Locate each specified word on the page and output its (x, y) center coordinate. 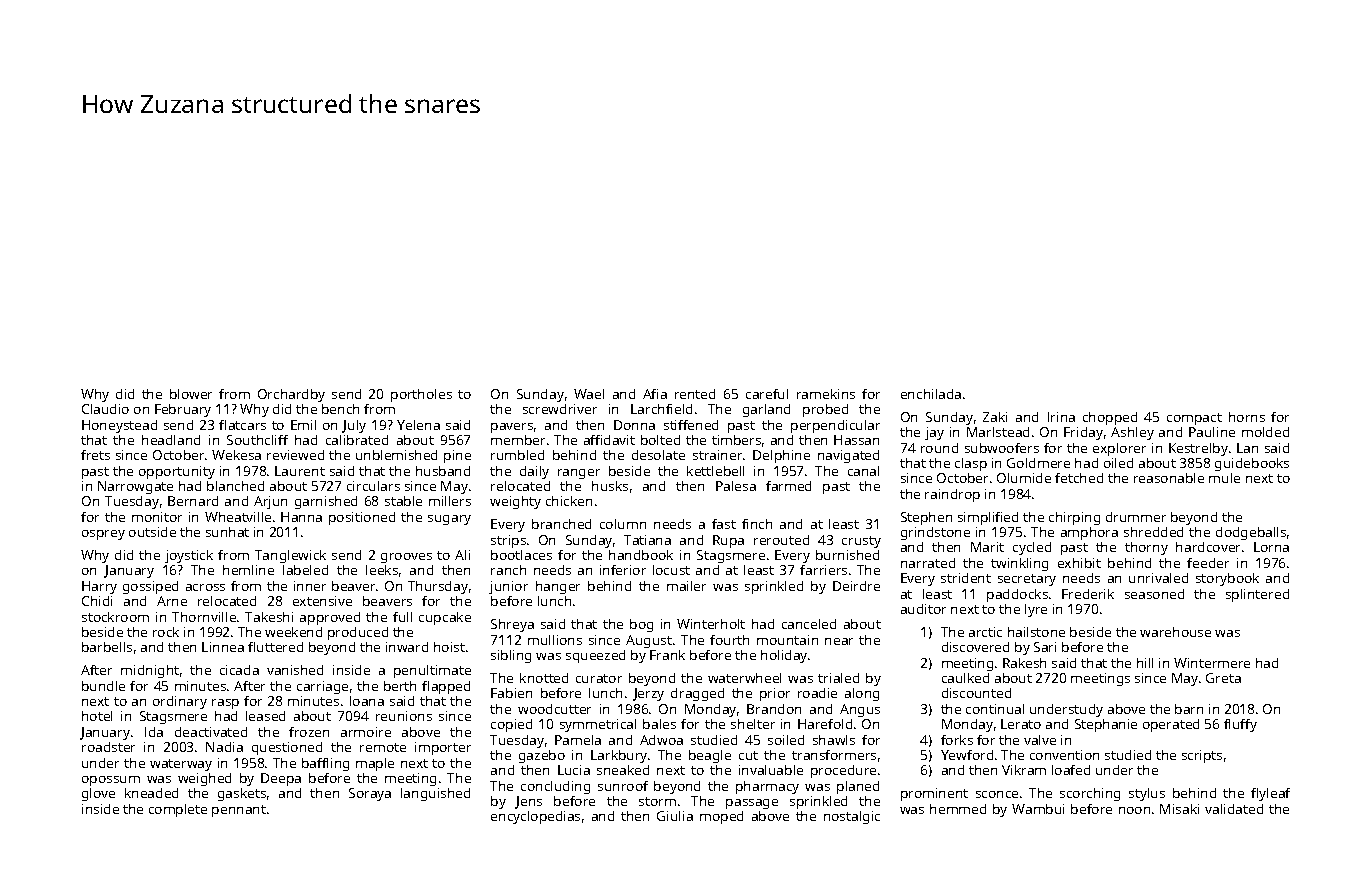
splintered (1257, 595)
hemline (248, 570)
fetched (1079, 478)
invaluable (771, 770)
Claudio (105, 409)
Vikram (1024, 770)
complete (178, 810)
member (518, 440)
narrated (928, 563)
